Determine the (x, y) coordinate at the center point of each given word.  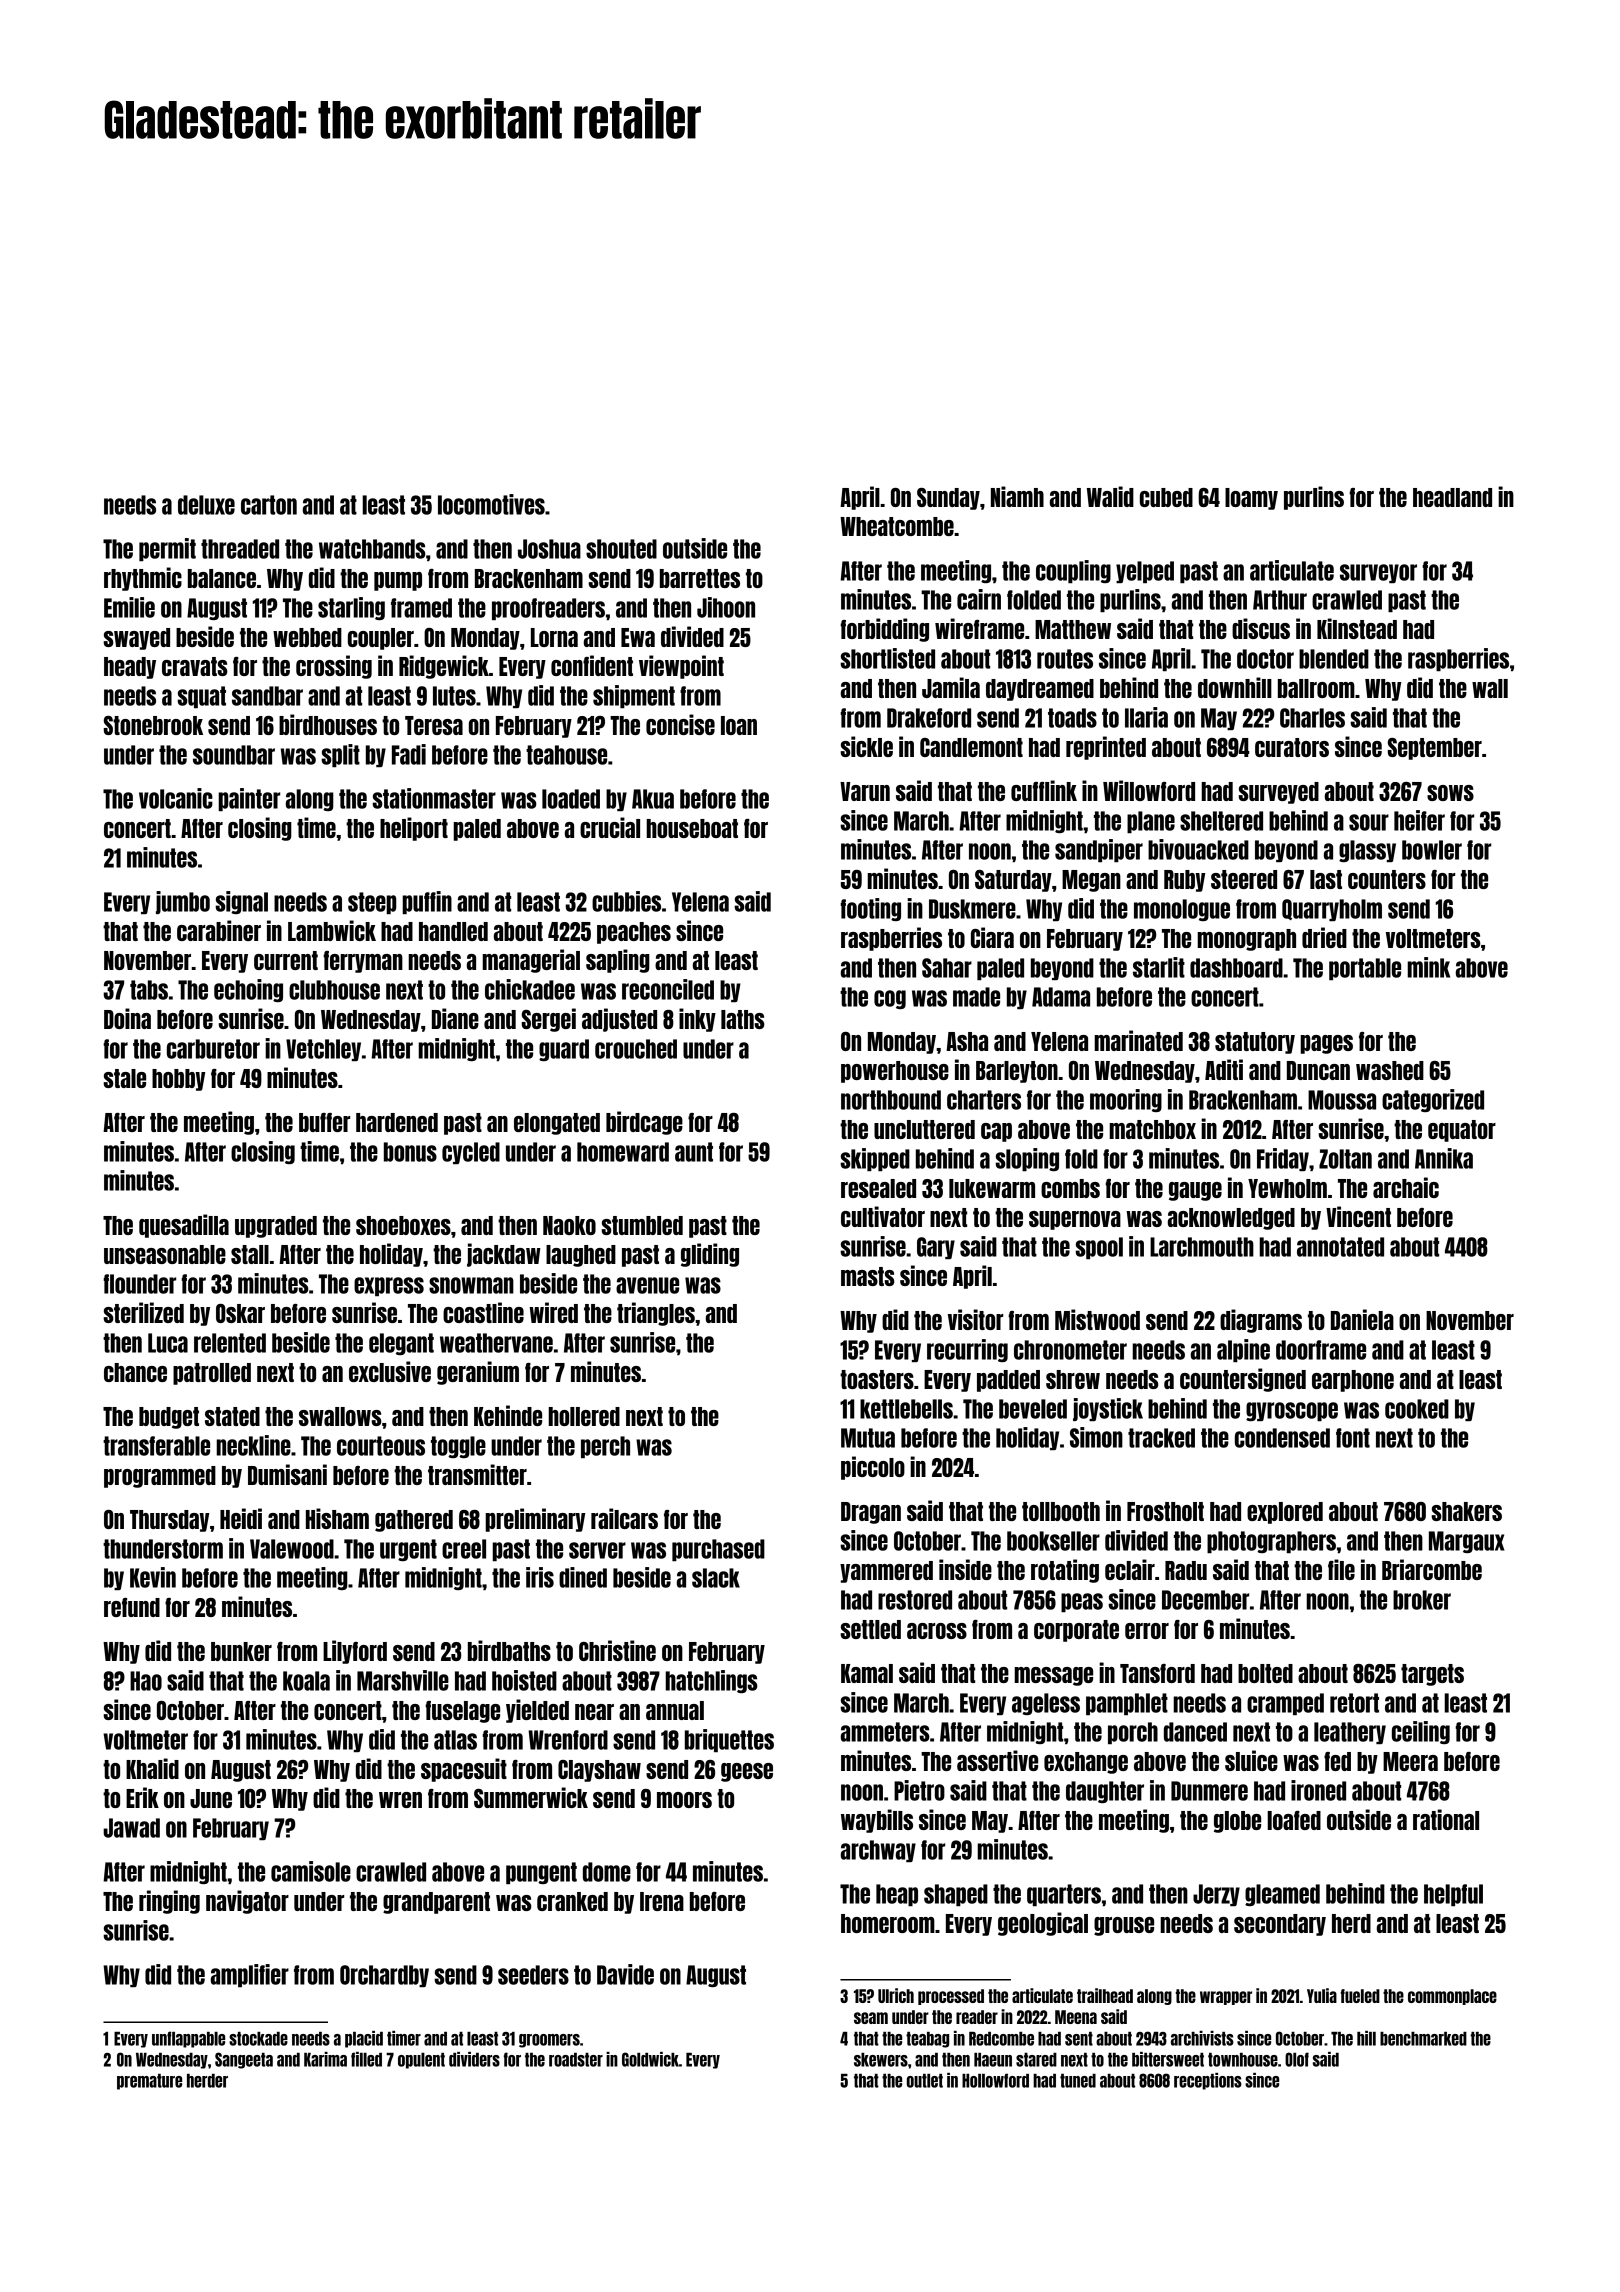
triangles (656, 1314)
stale (124, 1078)
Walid (1110, 496)
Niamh (1017, 496)
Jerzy (1216, 1895)
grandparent (436, 1903)
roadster (576, 2060)
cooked (1417, 1409)
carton (269, 505)
